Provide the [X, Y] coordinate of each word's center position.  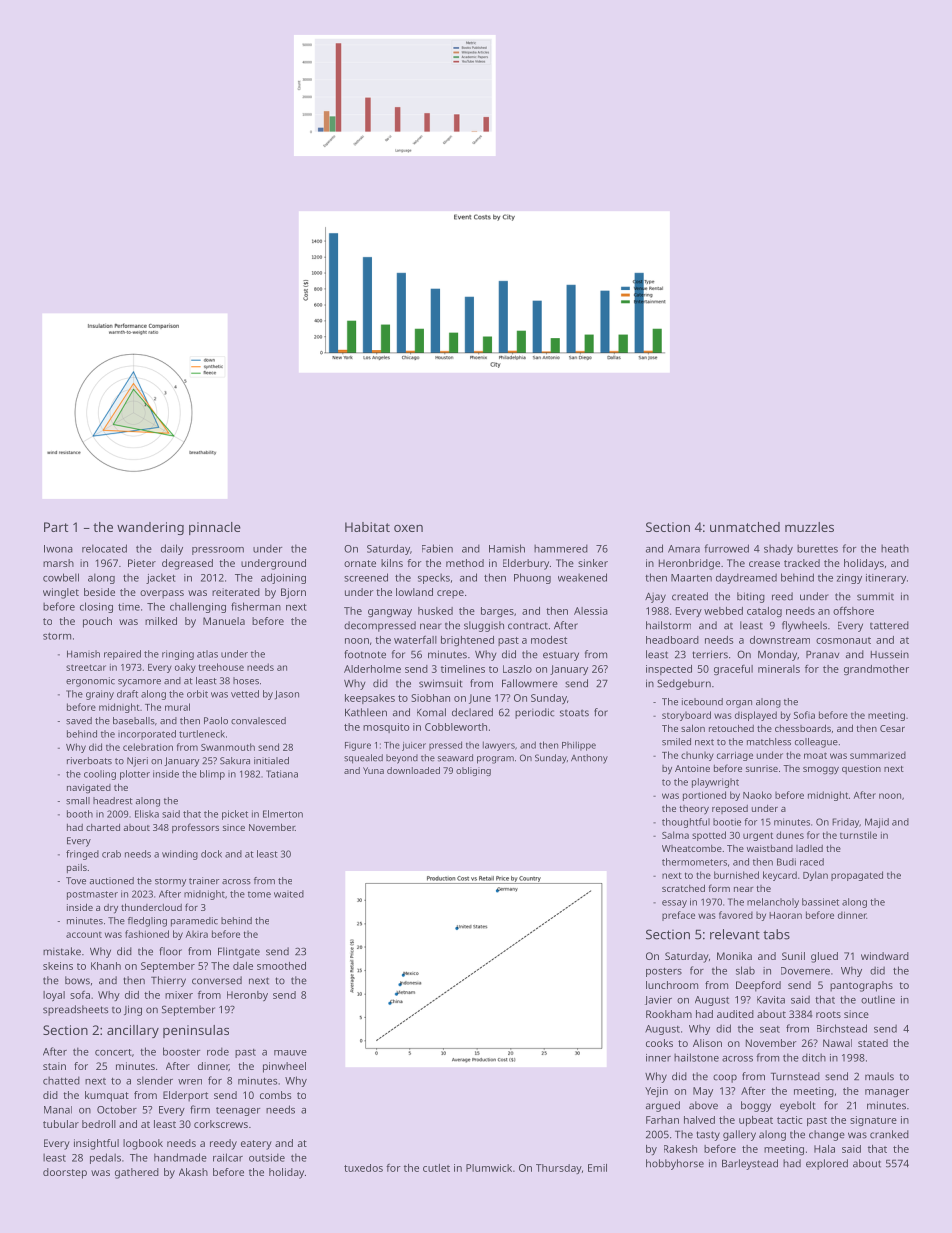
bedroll [99, 1124]
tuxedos [363, 1168]
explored [827, 1164]
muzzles [809, 527]
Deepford [758, 986]
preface [678, 916]
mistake [62, 951]
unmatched [745, 527]
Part [56, 527]
